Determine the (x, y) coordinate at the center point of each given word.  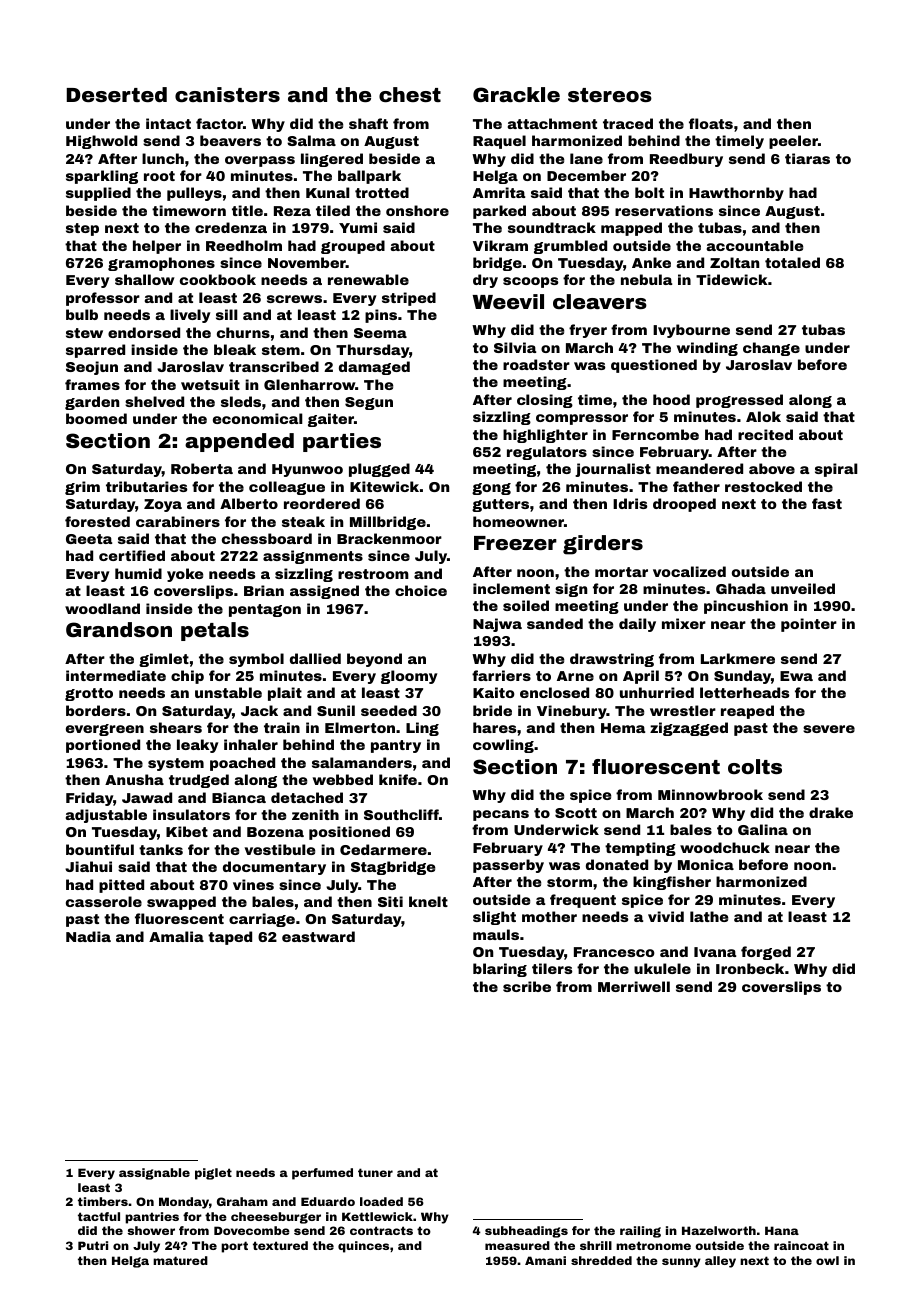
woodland (102, 608)
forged (766, 953)
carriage (262, 920)
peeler (793, 142)
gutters (500, 505)
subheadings (526, 1232)
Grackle (516, 94)
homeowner (518, 521)
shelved (154, 401)
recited (765, 434)
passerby (508, 866)
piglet (213, 1174)
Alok (763, 416)
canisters (227, 94)
